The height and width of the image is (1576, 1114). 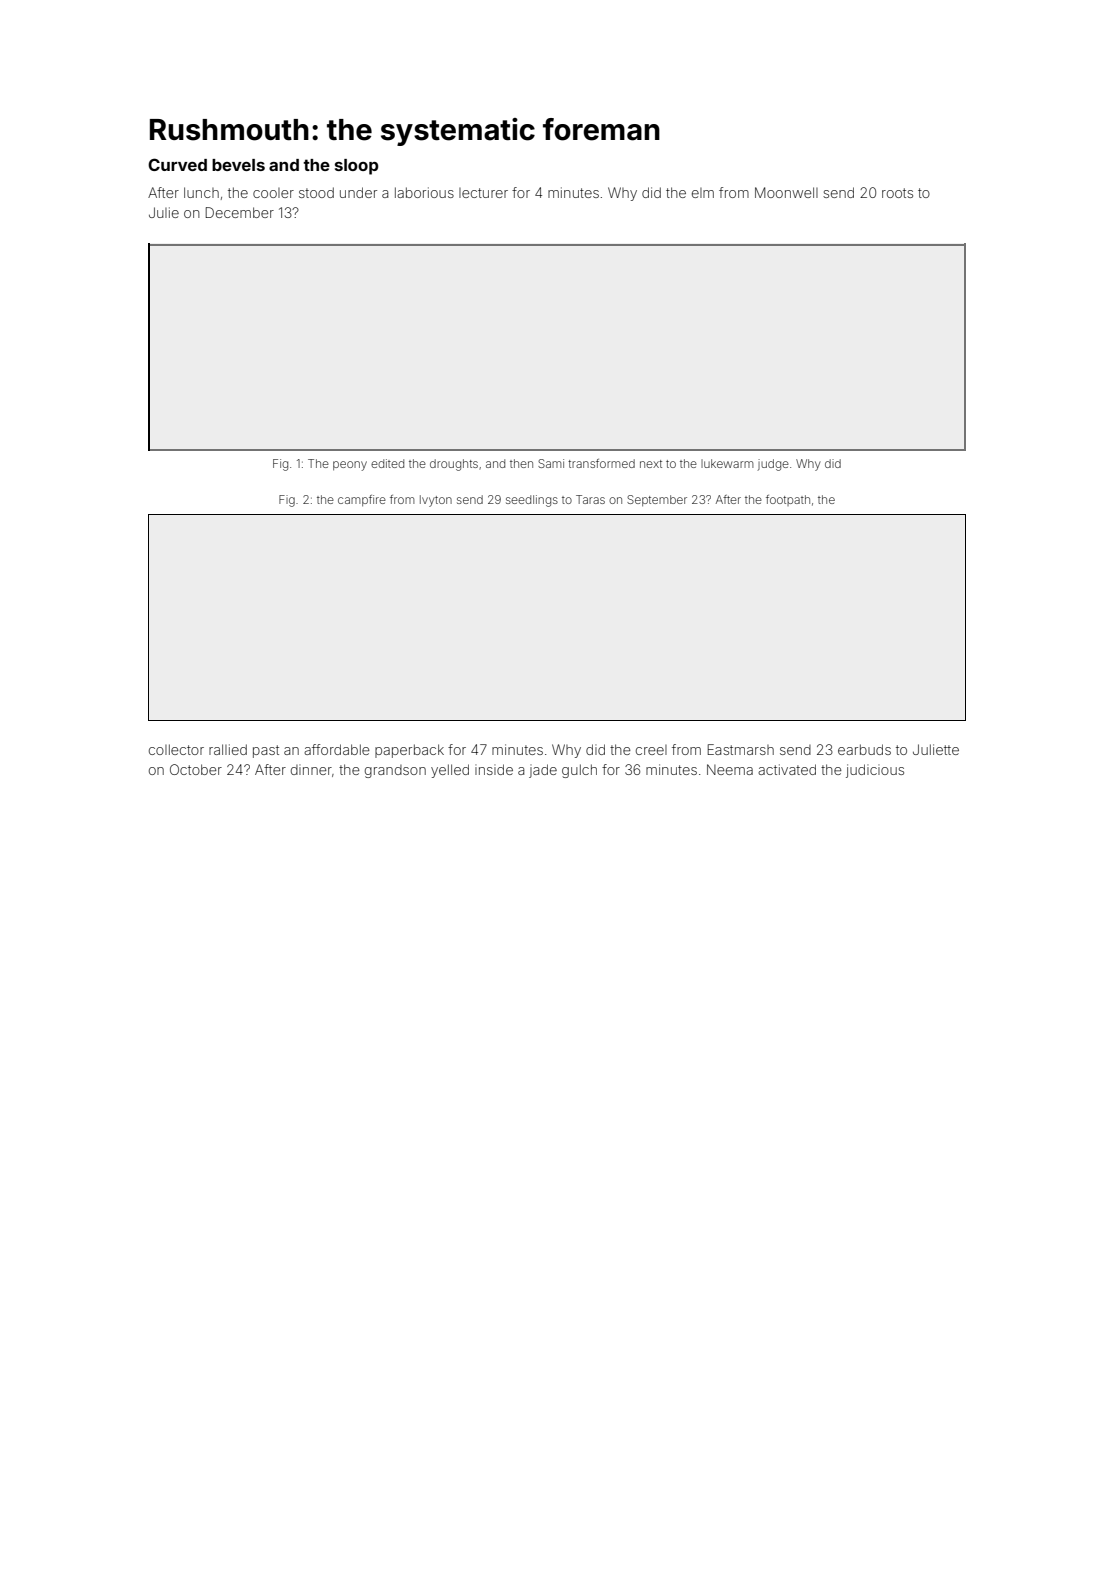 What do you see at coordinates (483, 193) in the image?
I see `lecturer` at bounding box center [483, 193].
